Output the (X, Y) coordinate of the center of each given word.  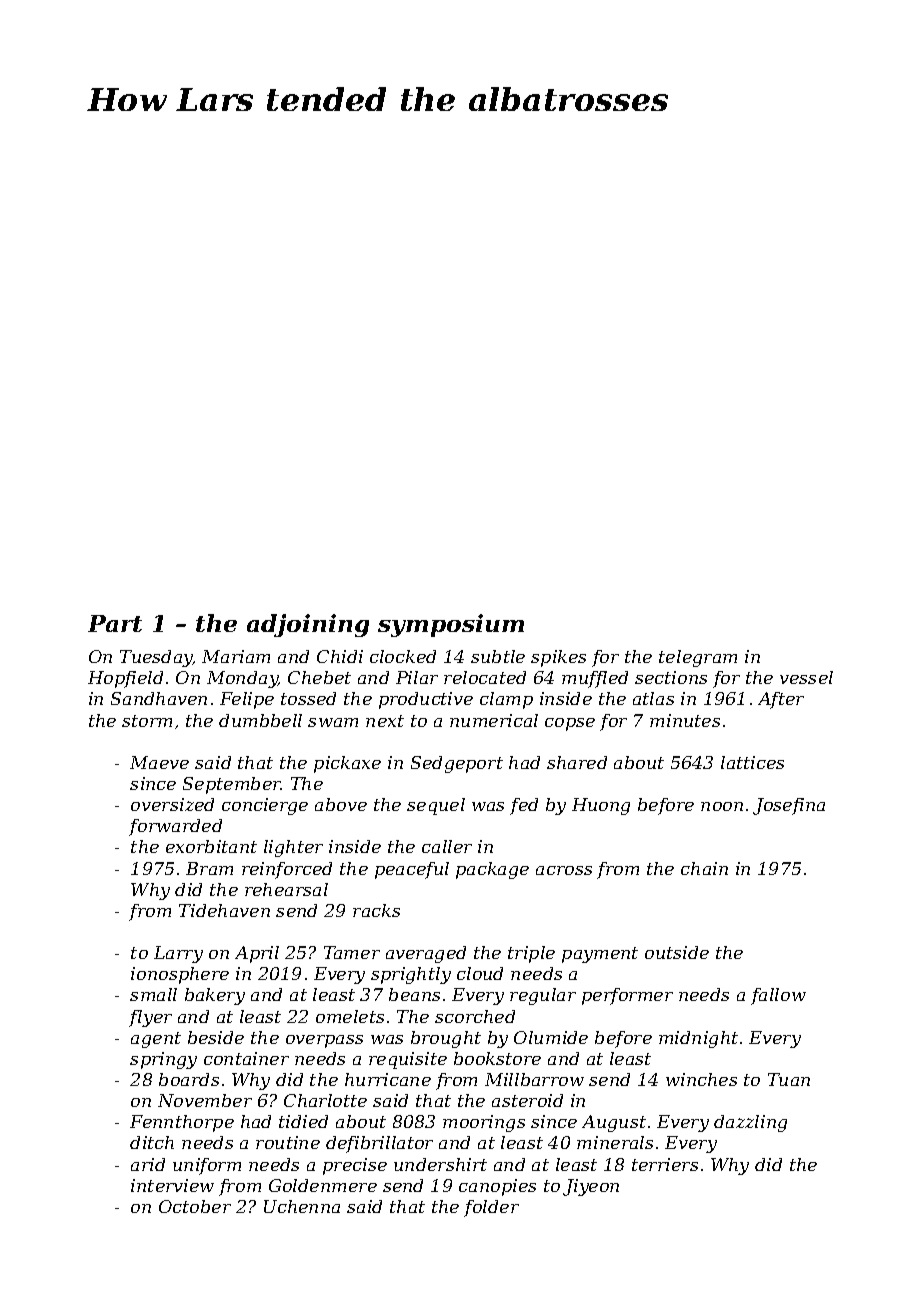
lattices (752, 762)
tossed (308, 698)
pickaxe (347, 764)
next (385, 721)
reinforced (287, 870)
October (195, 1206)
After (781, 700)
